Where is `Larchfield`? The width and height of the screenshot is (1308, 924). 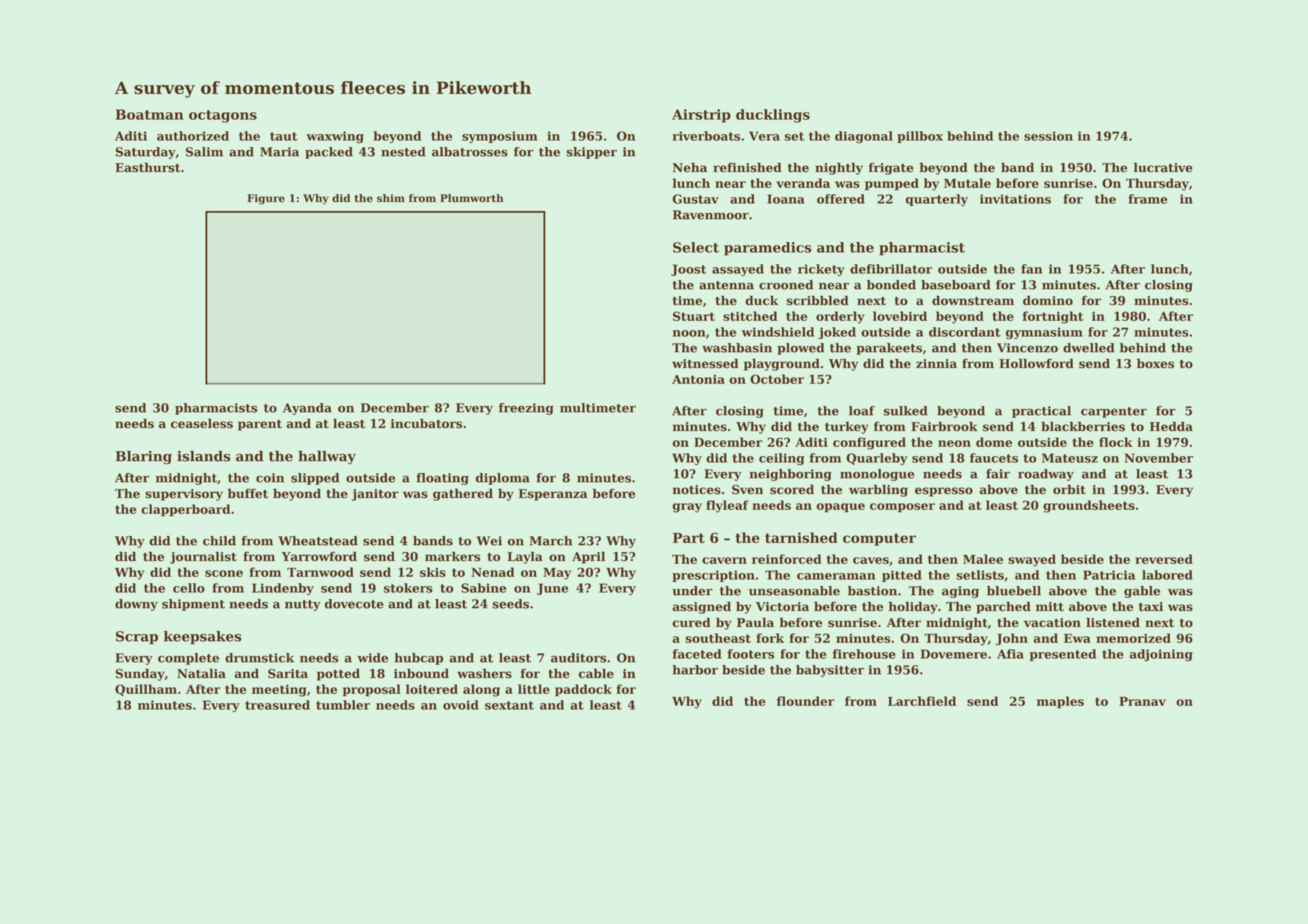
Larchfield is located at coordinates (922, 701).
